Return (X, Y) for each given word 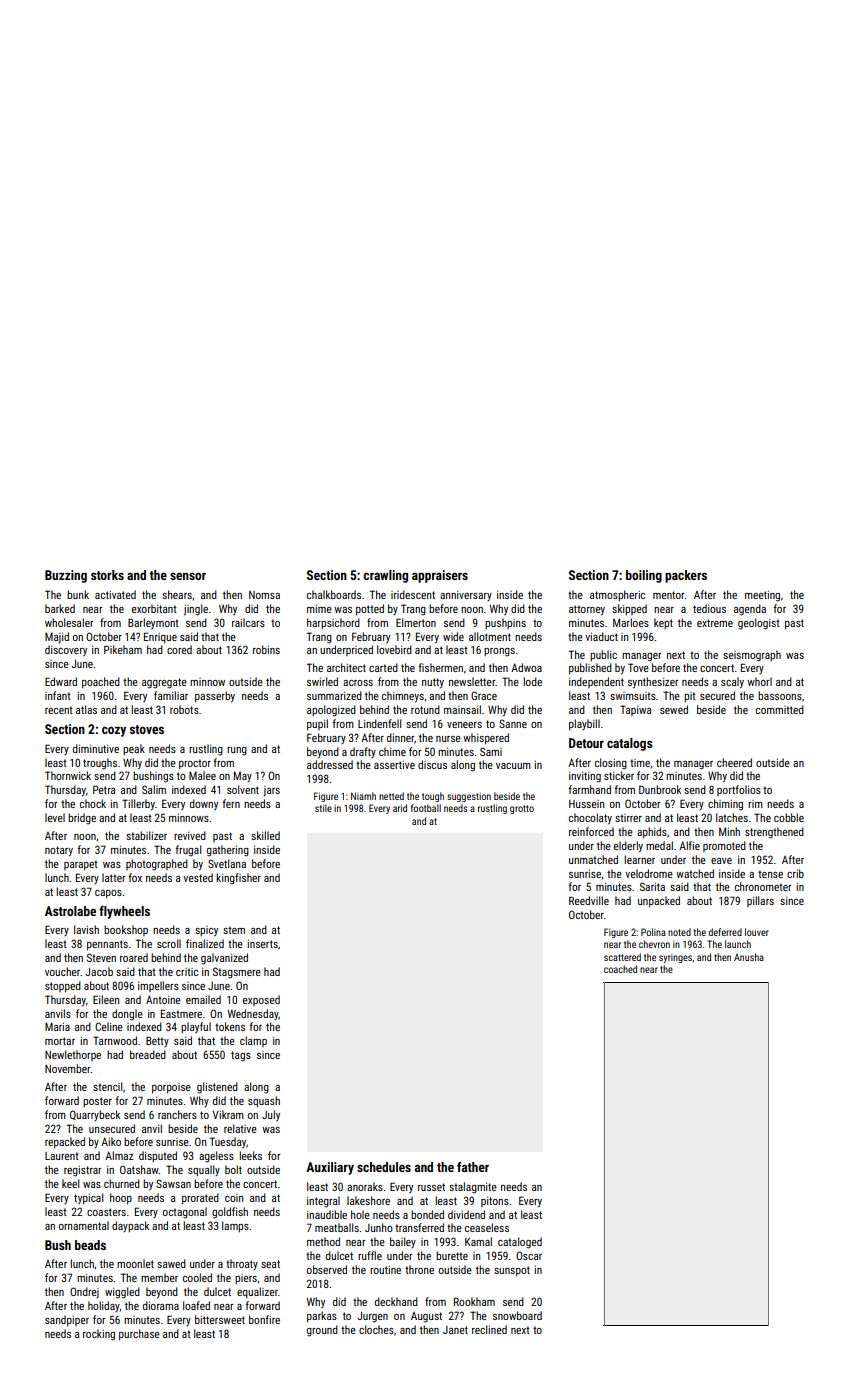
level (55, 817)
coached (620, 969)
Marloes (631, 622)
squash (264, 1102)
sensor (188, 576)
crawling (385, 576)
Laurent (62, 1156)
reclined (489, 1329)
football (426, 808)
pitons (495, 1202)
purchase (139, 1335)
